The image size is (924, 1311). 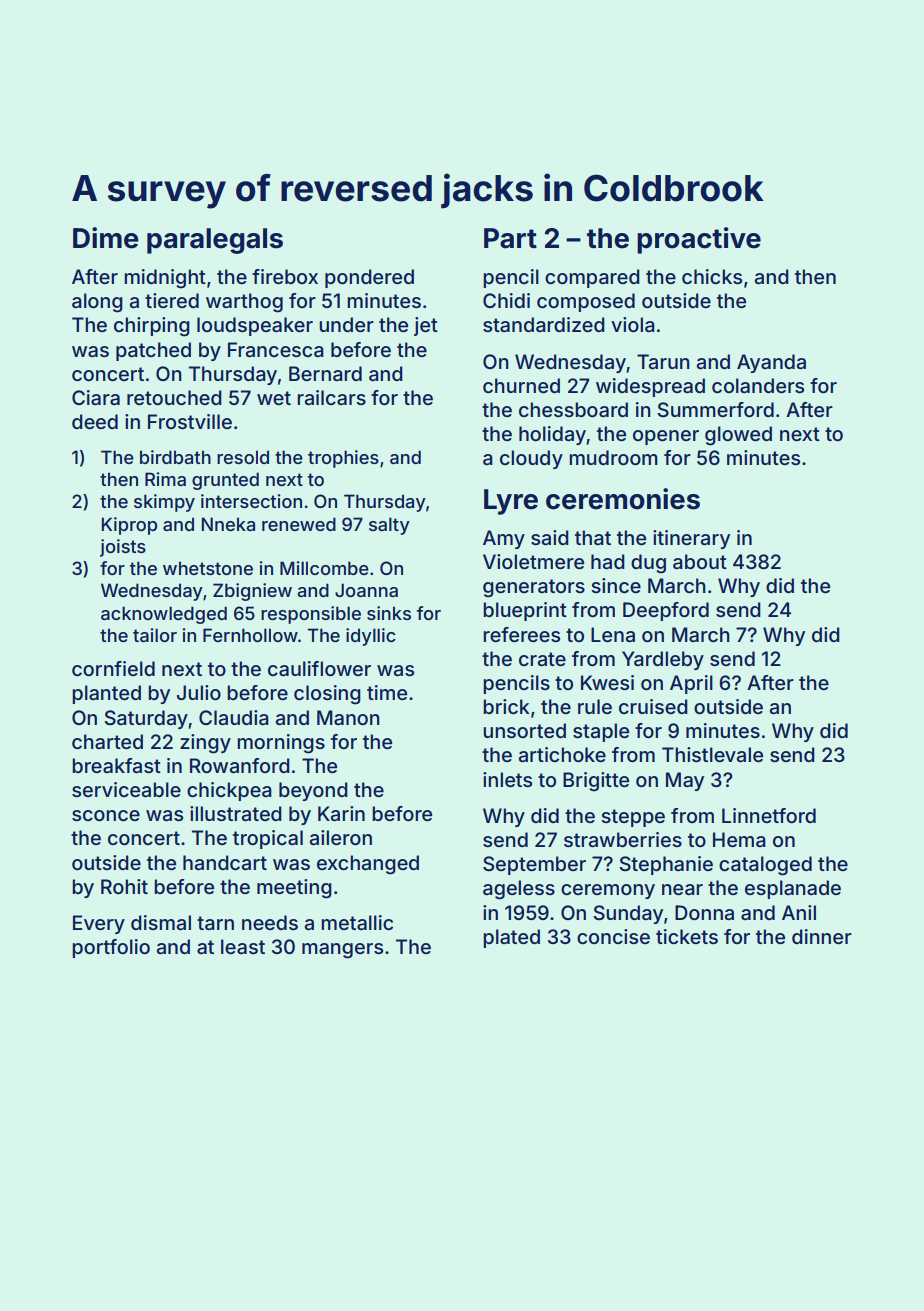 I want to click on tiered, so click(x=172, y=300).
